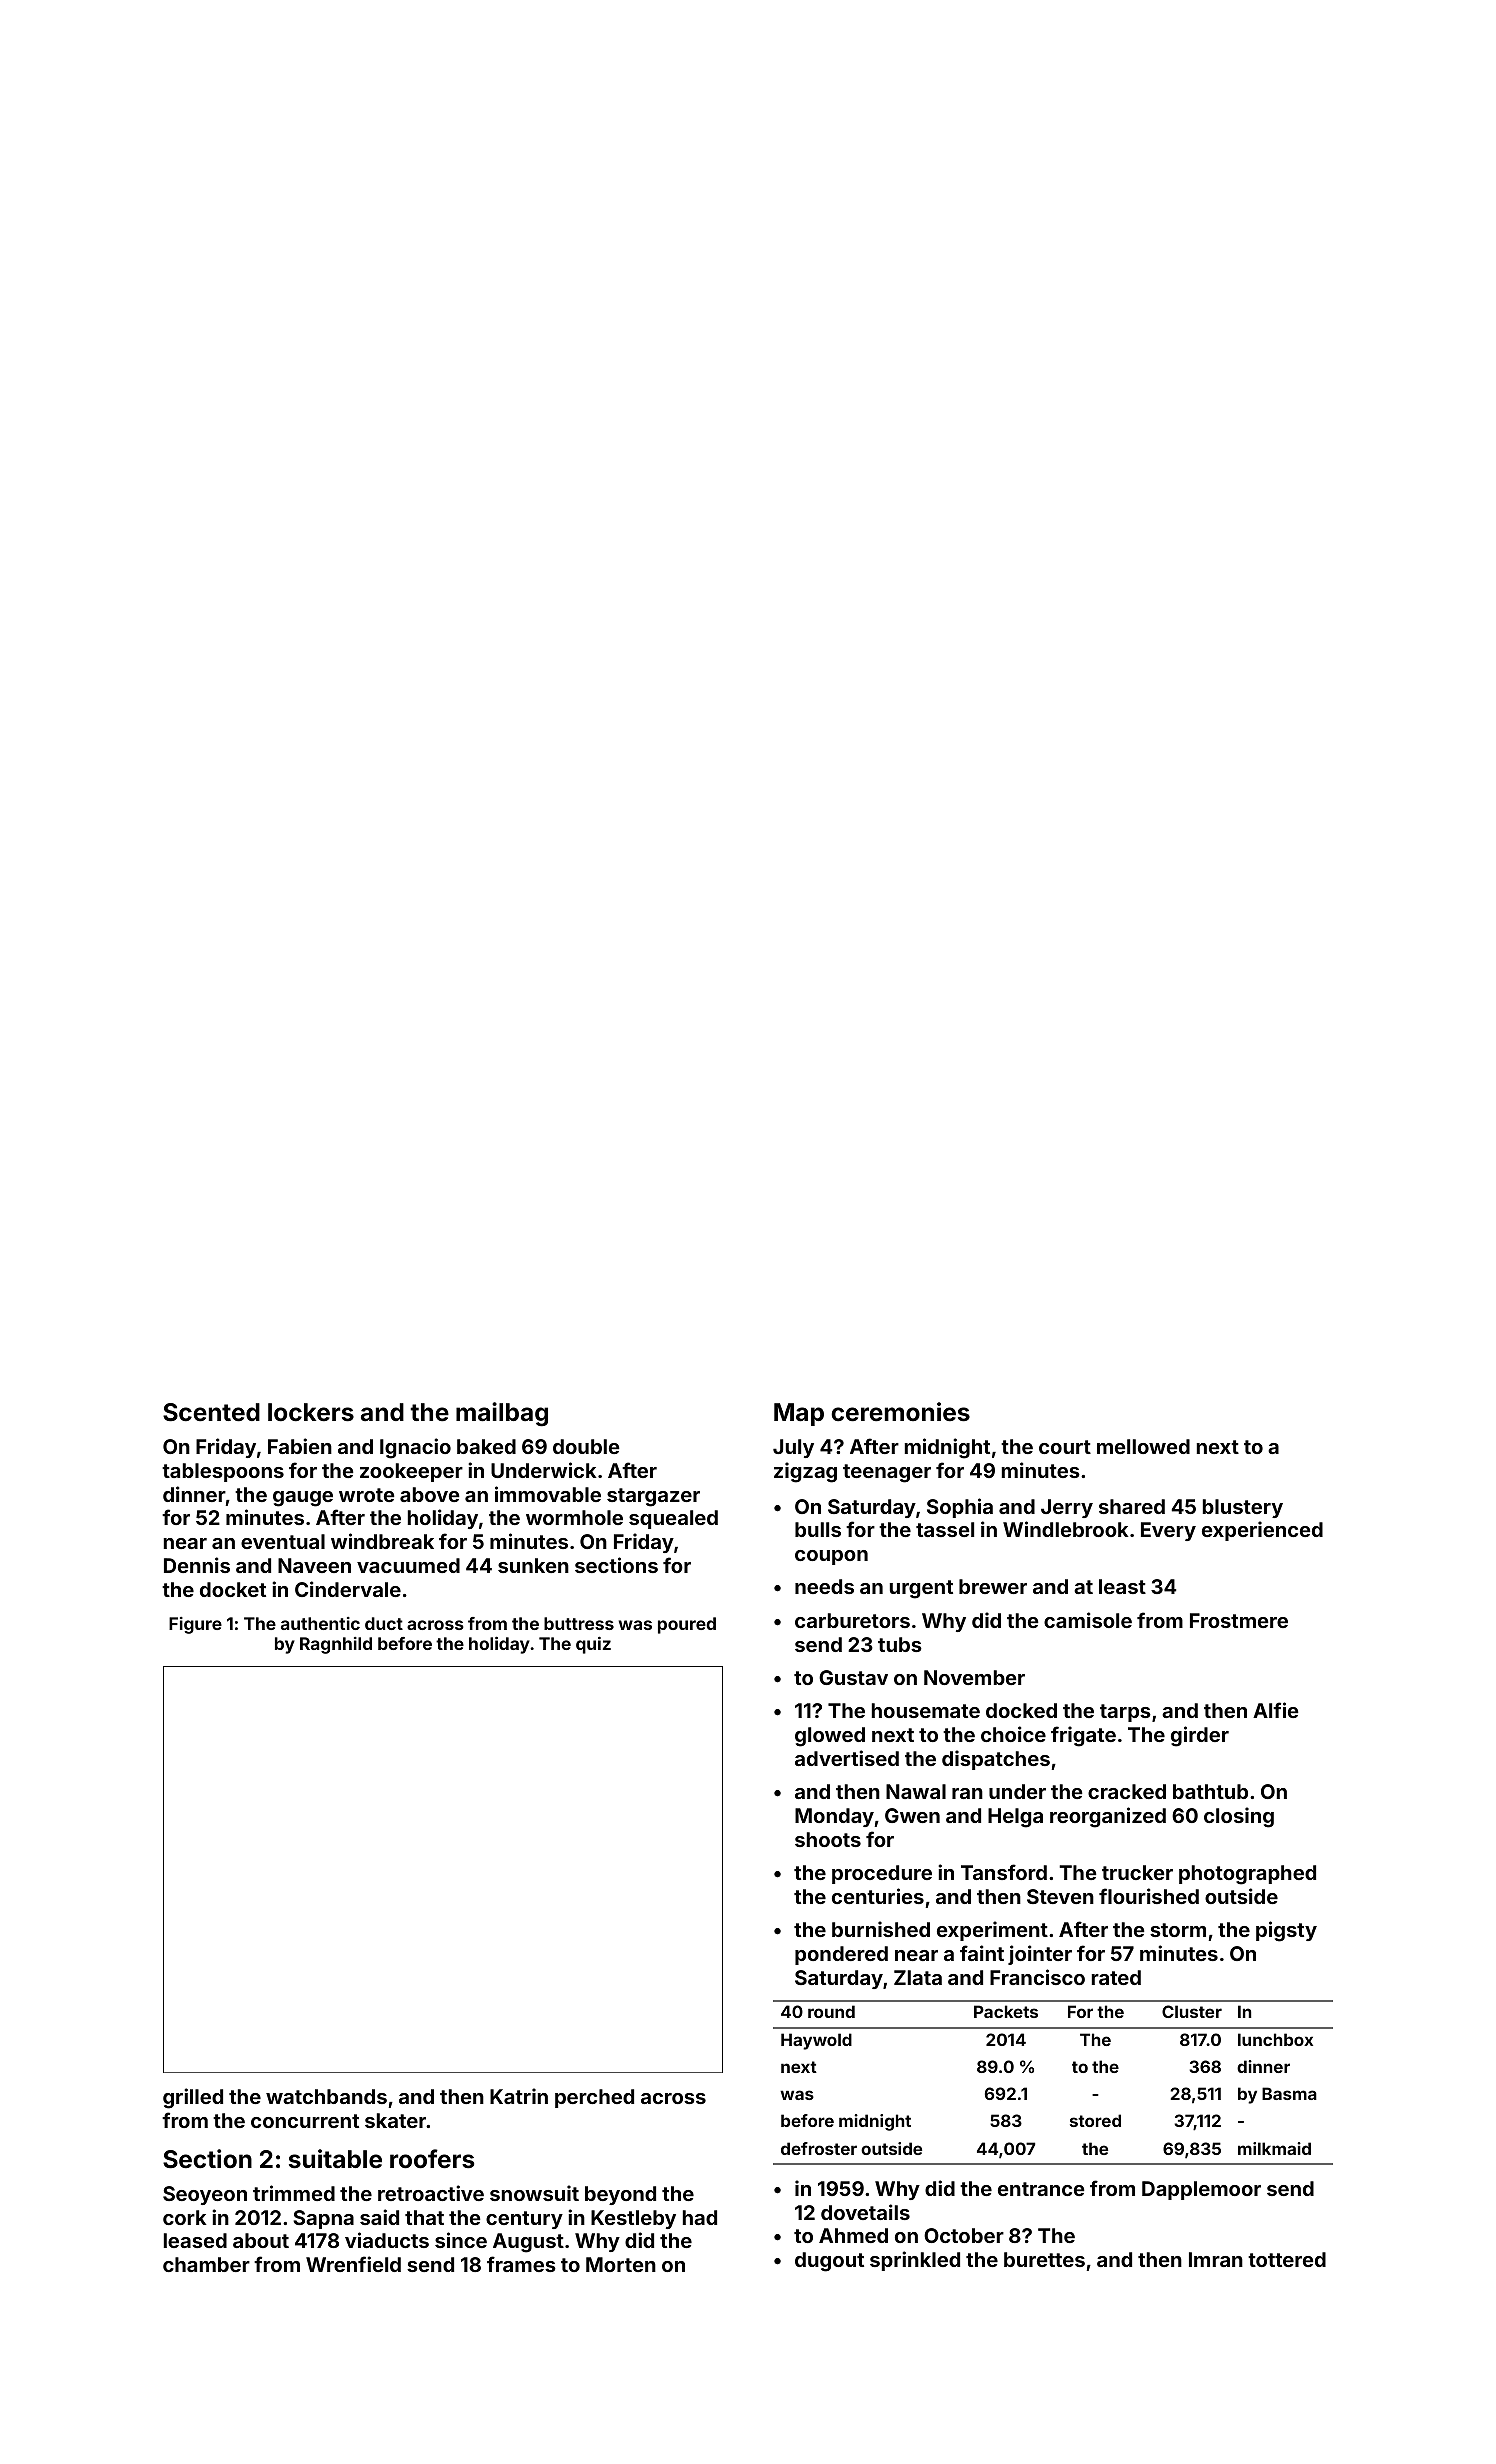 This image has height=2464, width=1496. I want to click on pondered, so click(841, 1955).
